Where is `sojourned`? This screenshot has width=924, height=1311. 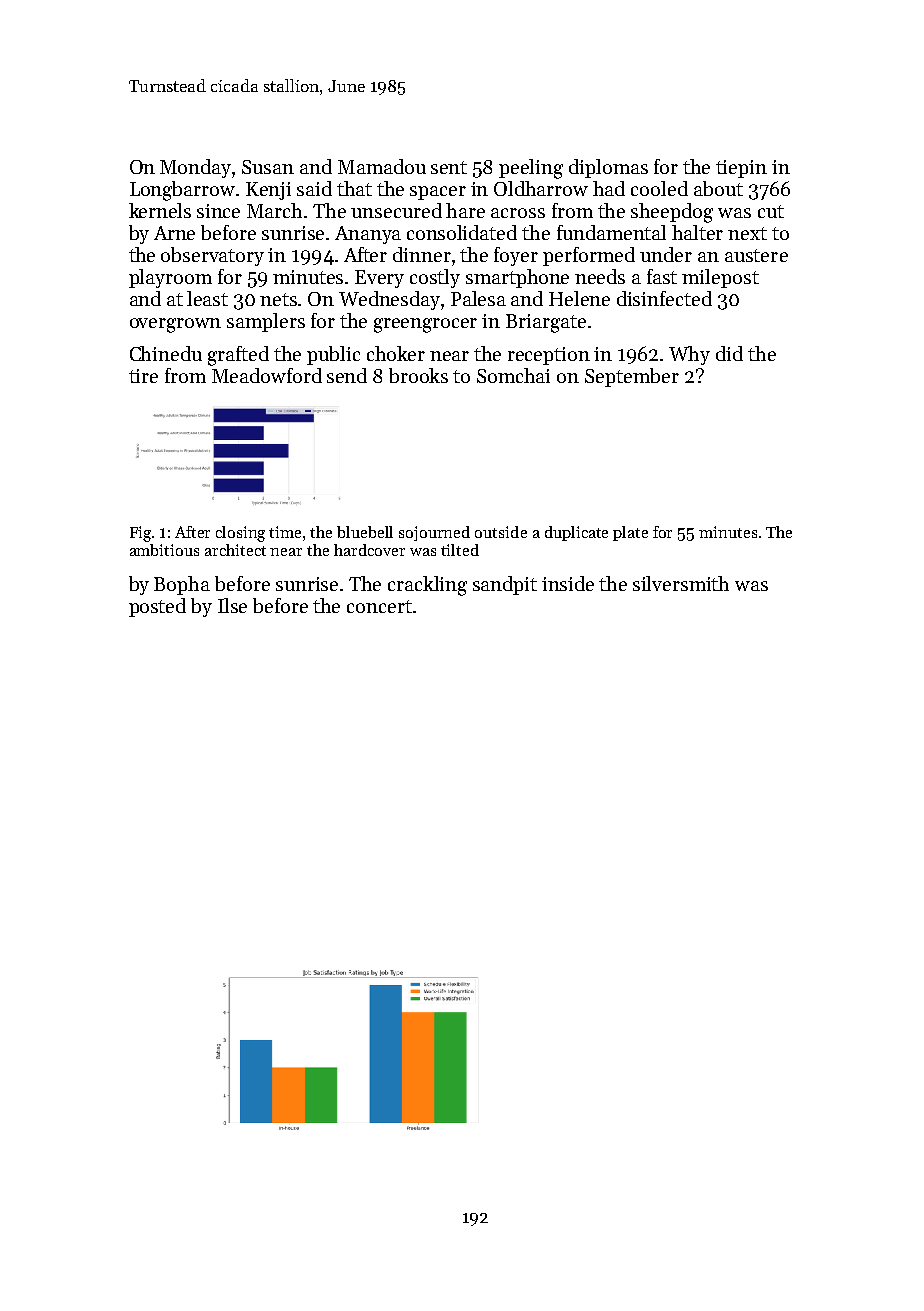
sojourned is located at coordinates (434, 533).
